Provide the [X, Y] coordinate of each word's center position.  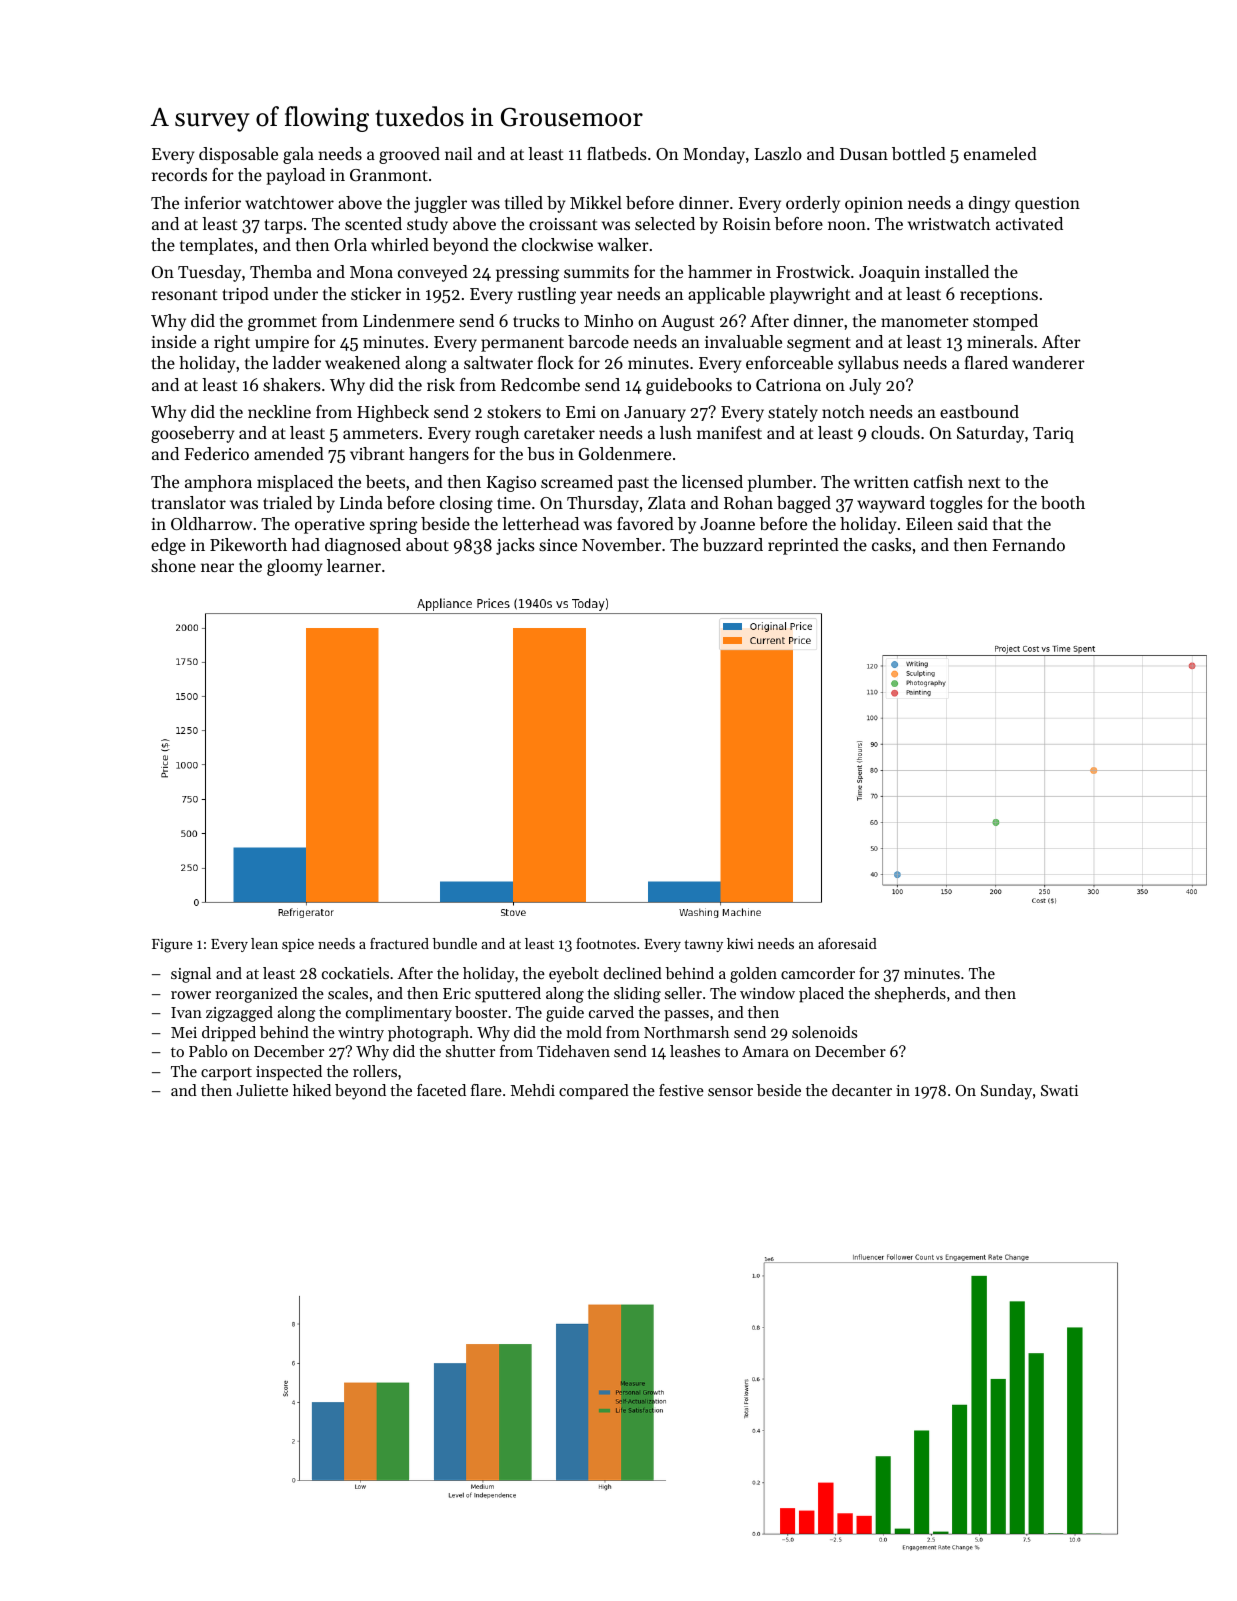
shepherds [910, 995]
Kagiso [511, 484]
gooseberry [192, 434]
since [558, 545]
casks [891, 544]
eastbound [979, 411]
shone [173, 565]
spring [393, 526]
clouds [895, 432]
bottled [919, 153]
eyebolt [574, 975]
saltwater [498, 362]
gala [298, 155]
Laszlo [778, 153]
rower [191, 995]
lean [264, 943]
